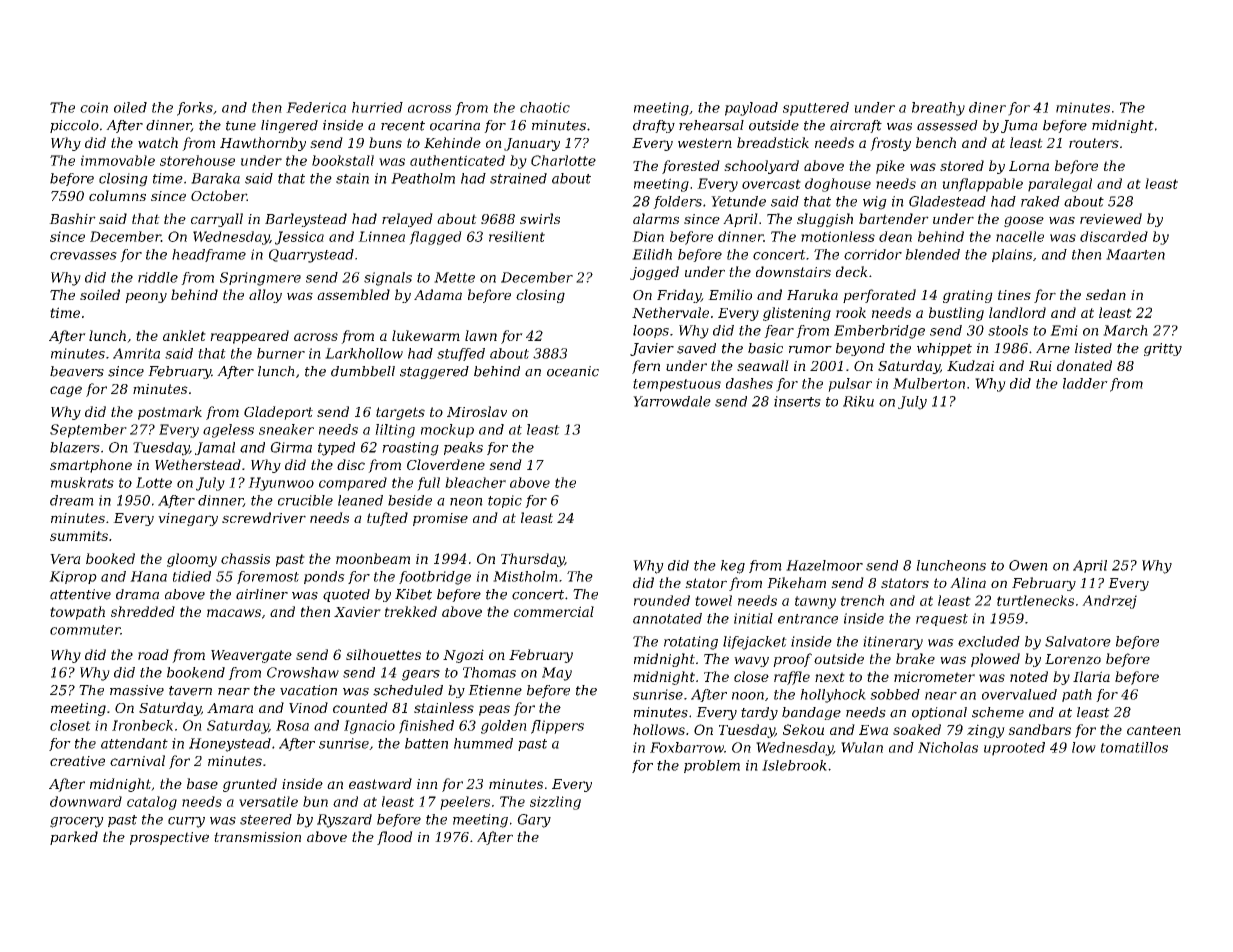 Image resolution: width=1233 pixels, height=952 pixels. Describe the element at coordinates (230, 745) in the screenshot. I see `Honeystead` at that location.
